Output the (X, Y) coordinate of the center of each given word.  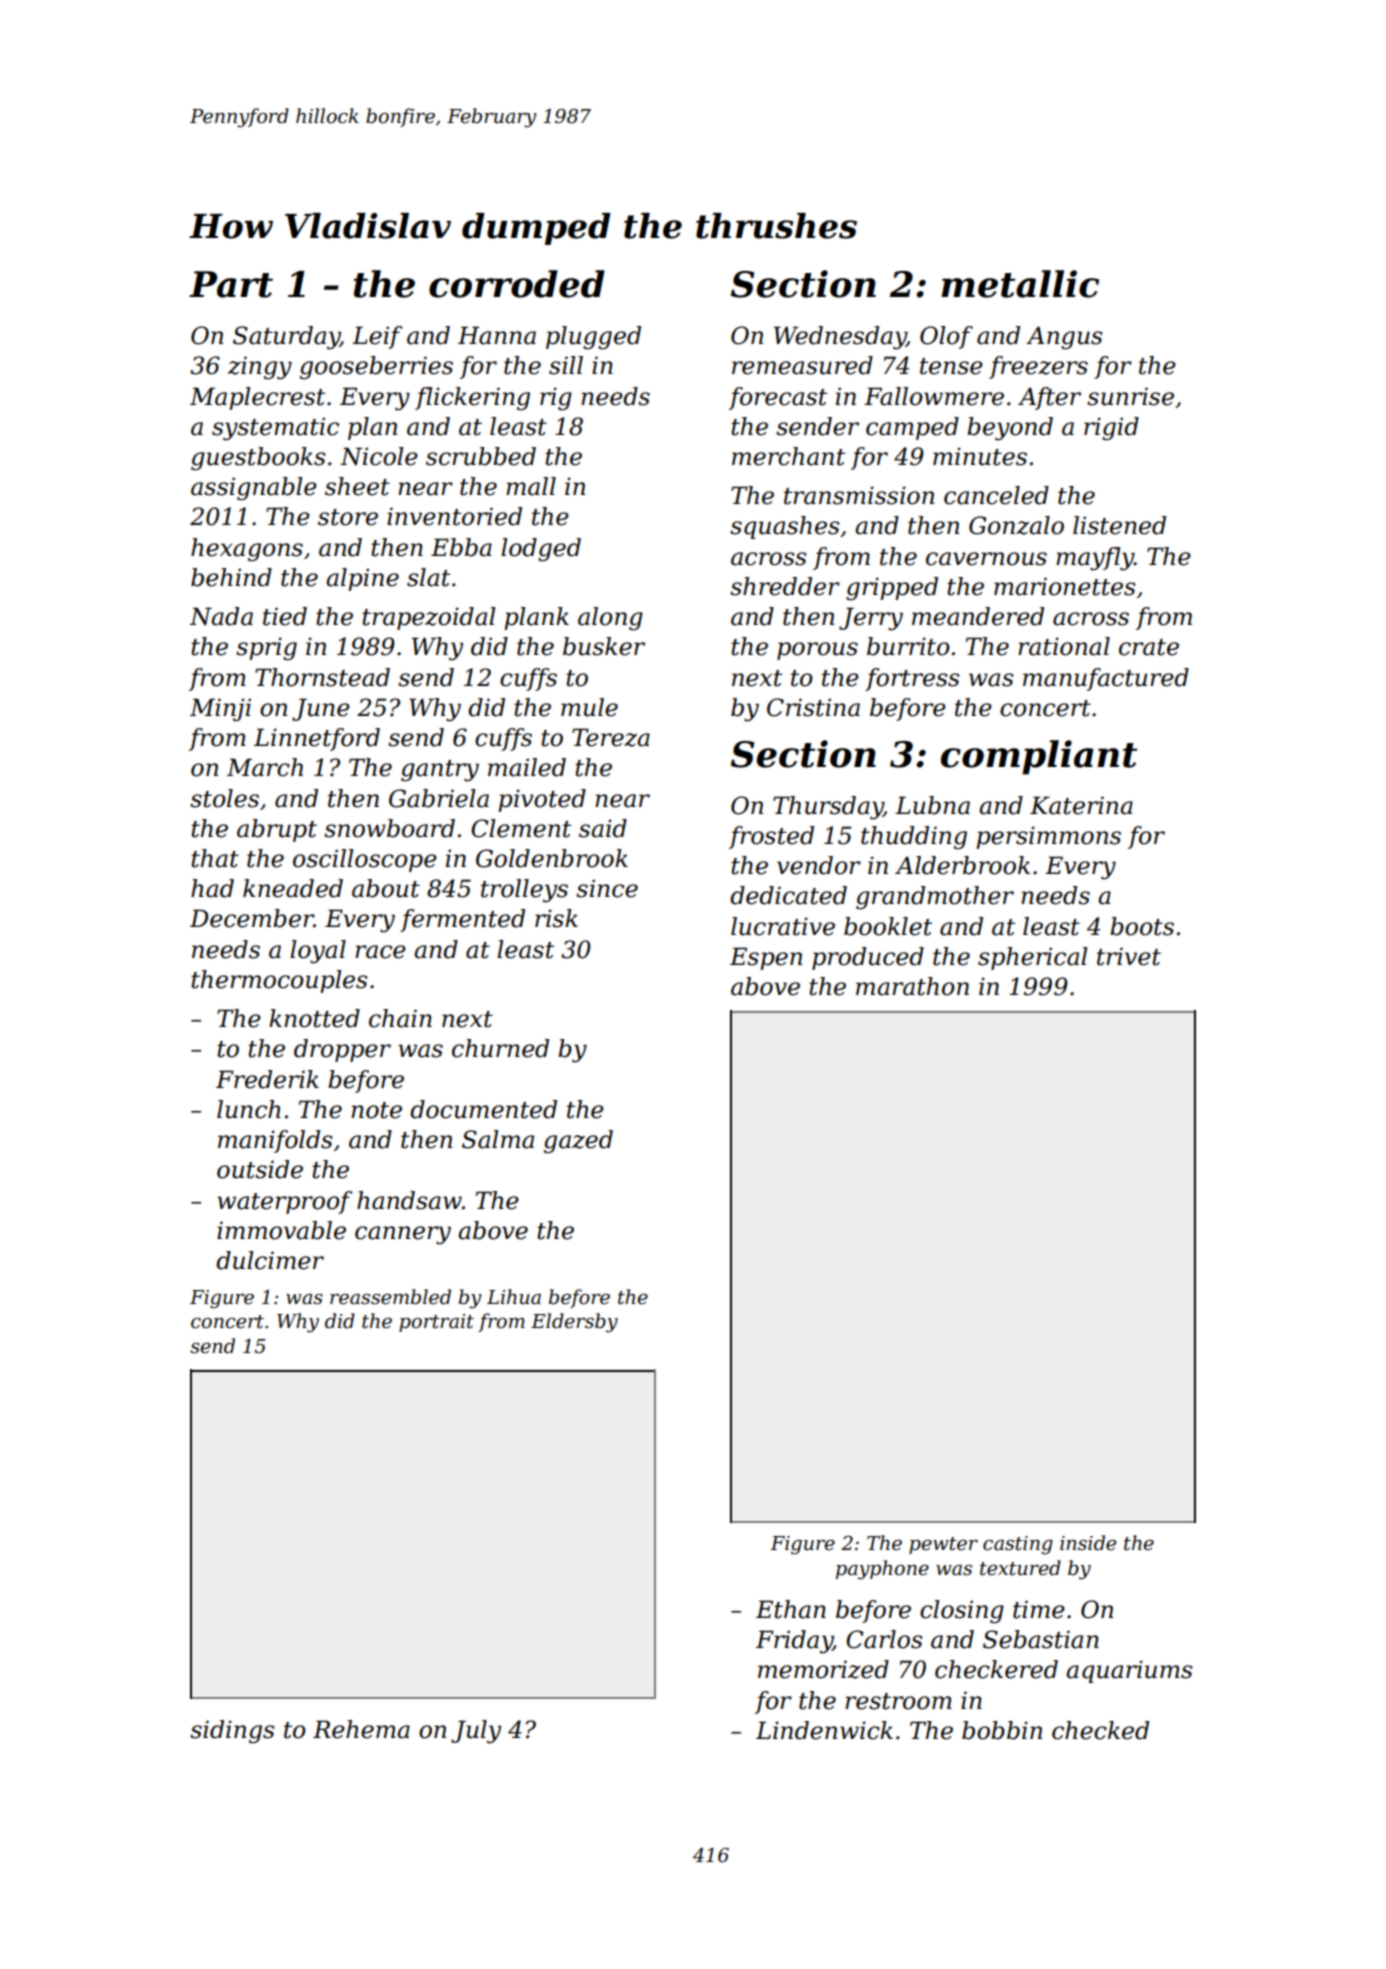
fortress (912, 679)
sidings (232, 1731)
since (607, 888)
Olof (946, 337)
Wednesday (840, 338)
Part (231, 284)
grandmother (935, 898)
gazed (578, 1141)
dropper (342, 1050)
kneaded (293, 888)
